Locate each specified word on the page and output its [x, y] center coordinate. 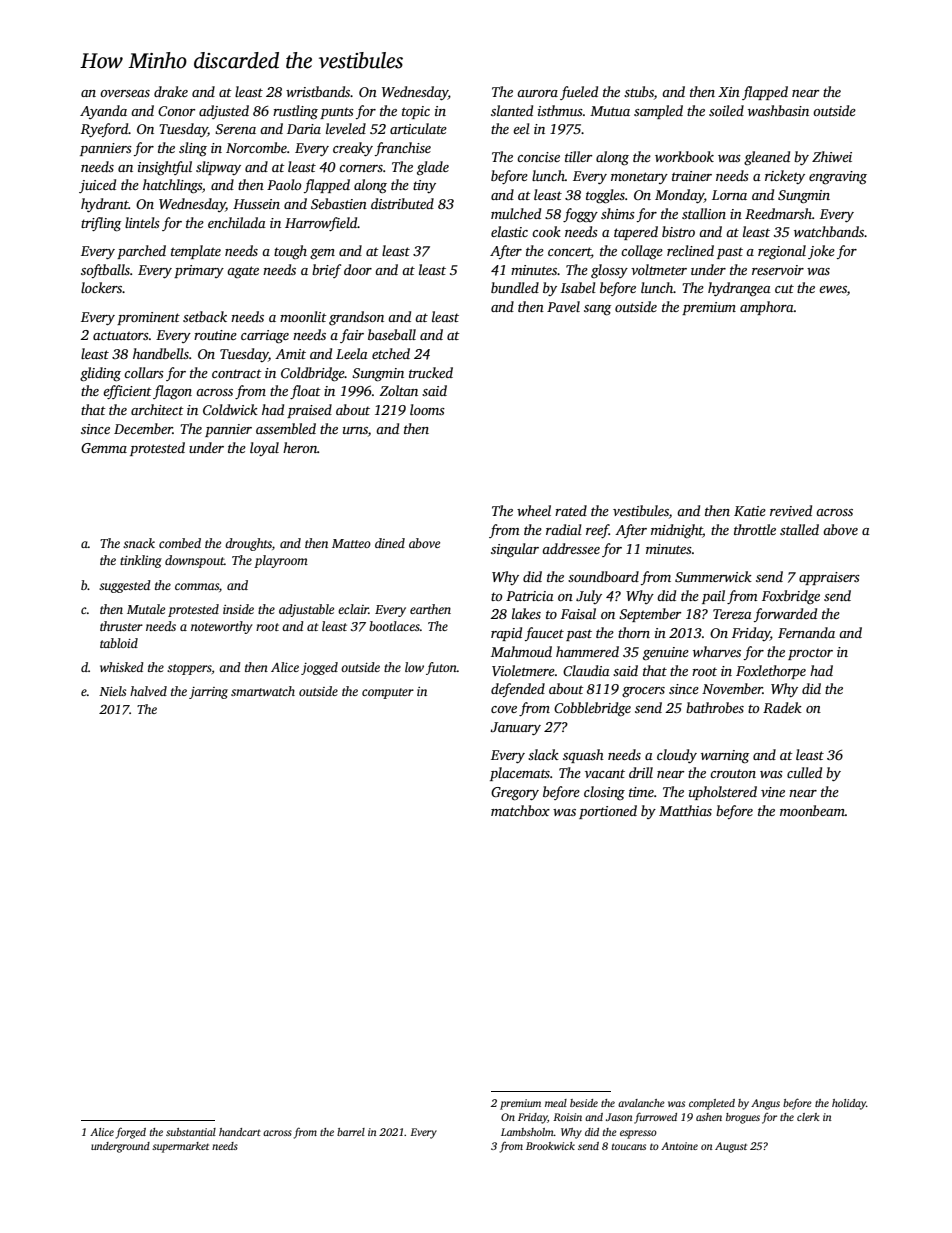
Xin [729, 92]
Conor [176, 111]
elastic [509, 231]
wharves [717, 651]
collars [144, 372]
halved [148, 691]
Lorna [729, 195]
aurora [537, 93]
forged [131, 1133]
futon [441, 668]
